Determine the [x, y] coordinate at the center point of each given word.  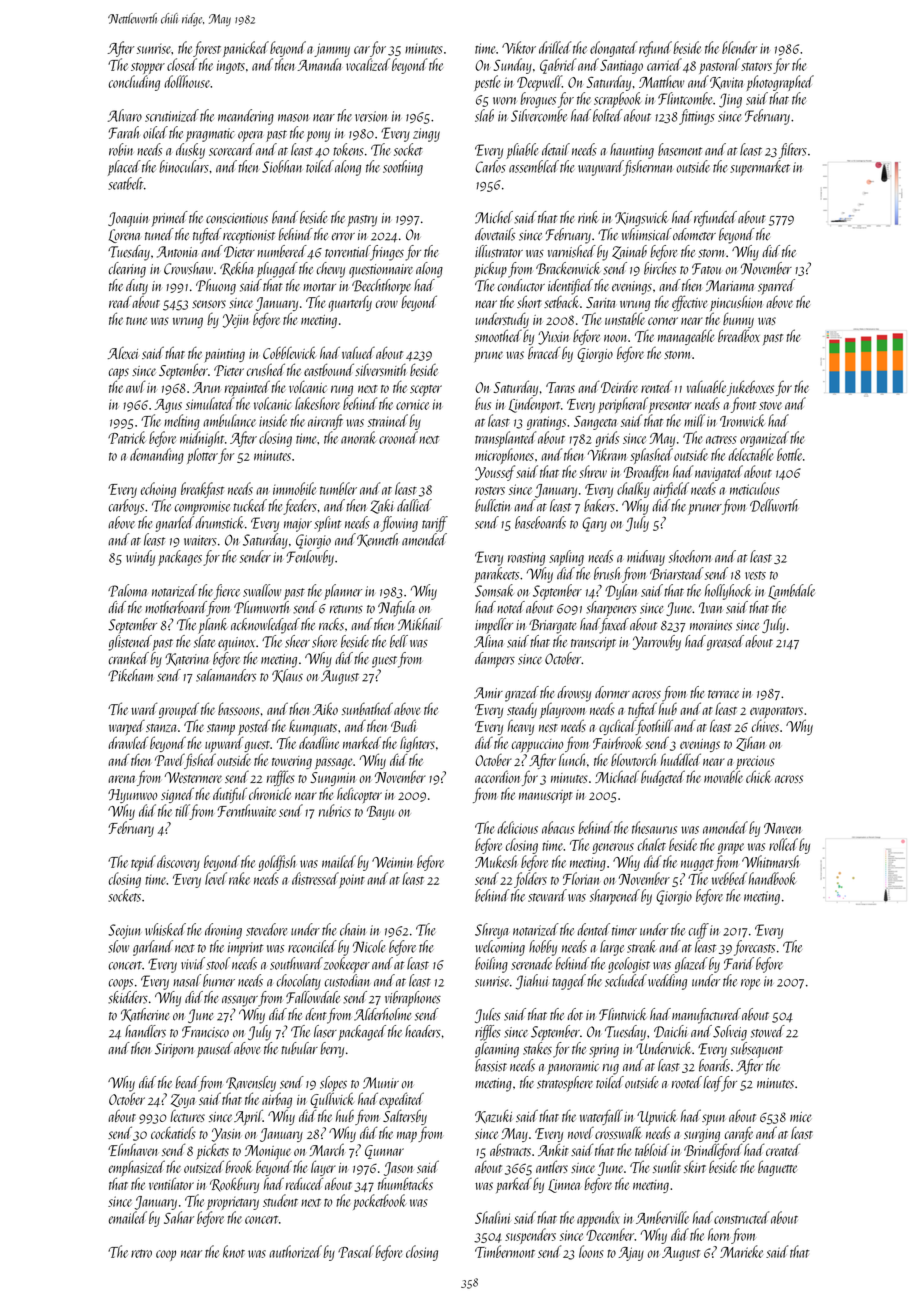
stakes [537, 1048]
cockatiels [173, 1132]
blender [739, 47]
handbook [773, 878]
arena [121, 779]
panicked [246, 49]
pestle [487, 83]
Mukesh [496, 861]
